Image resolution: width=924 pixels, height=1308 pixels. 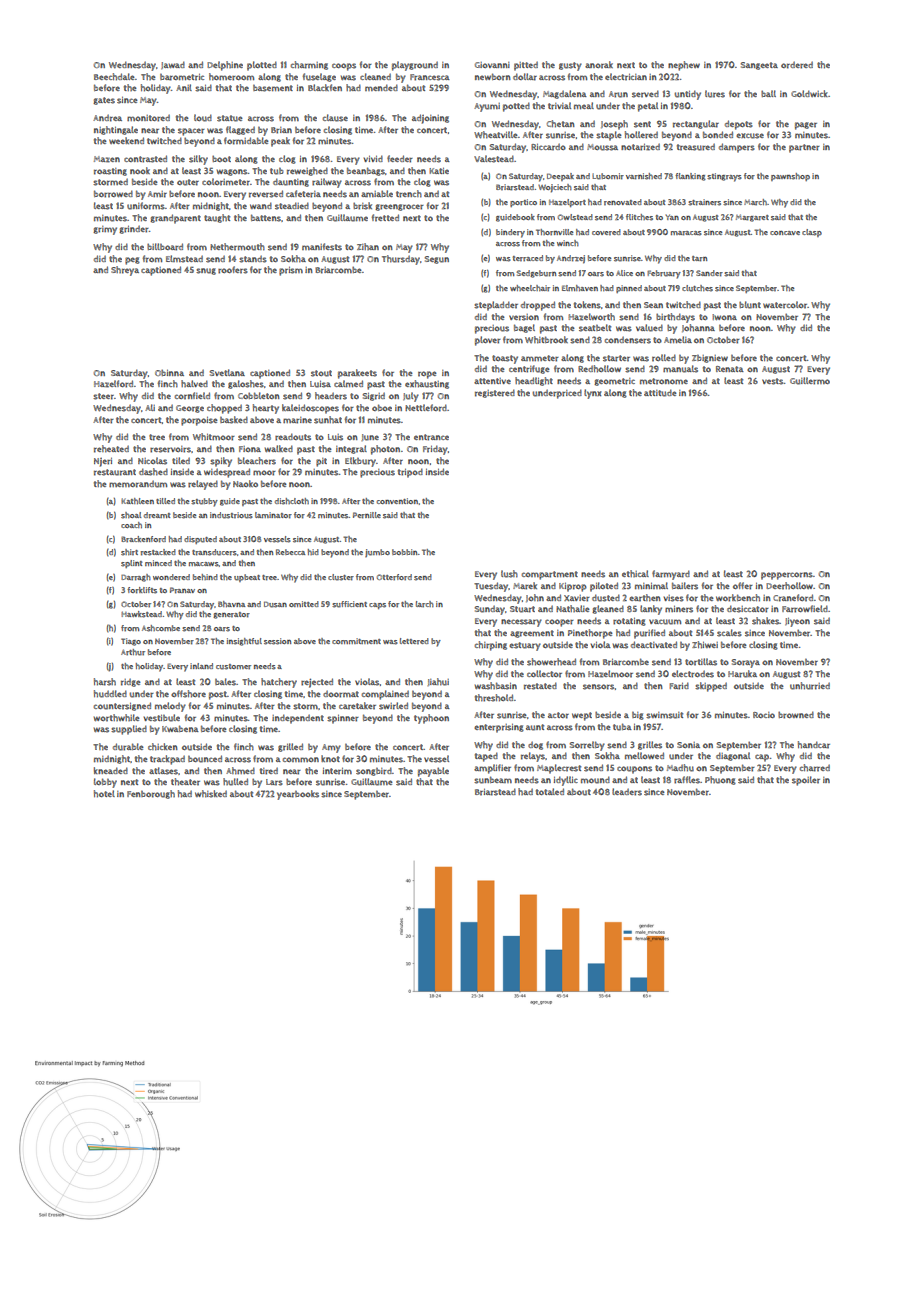 I want to click on Fiona, so click(x=250, y=449).
